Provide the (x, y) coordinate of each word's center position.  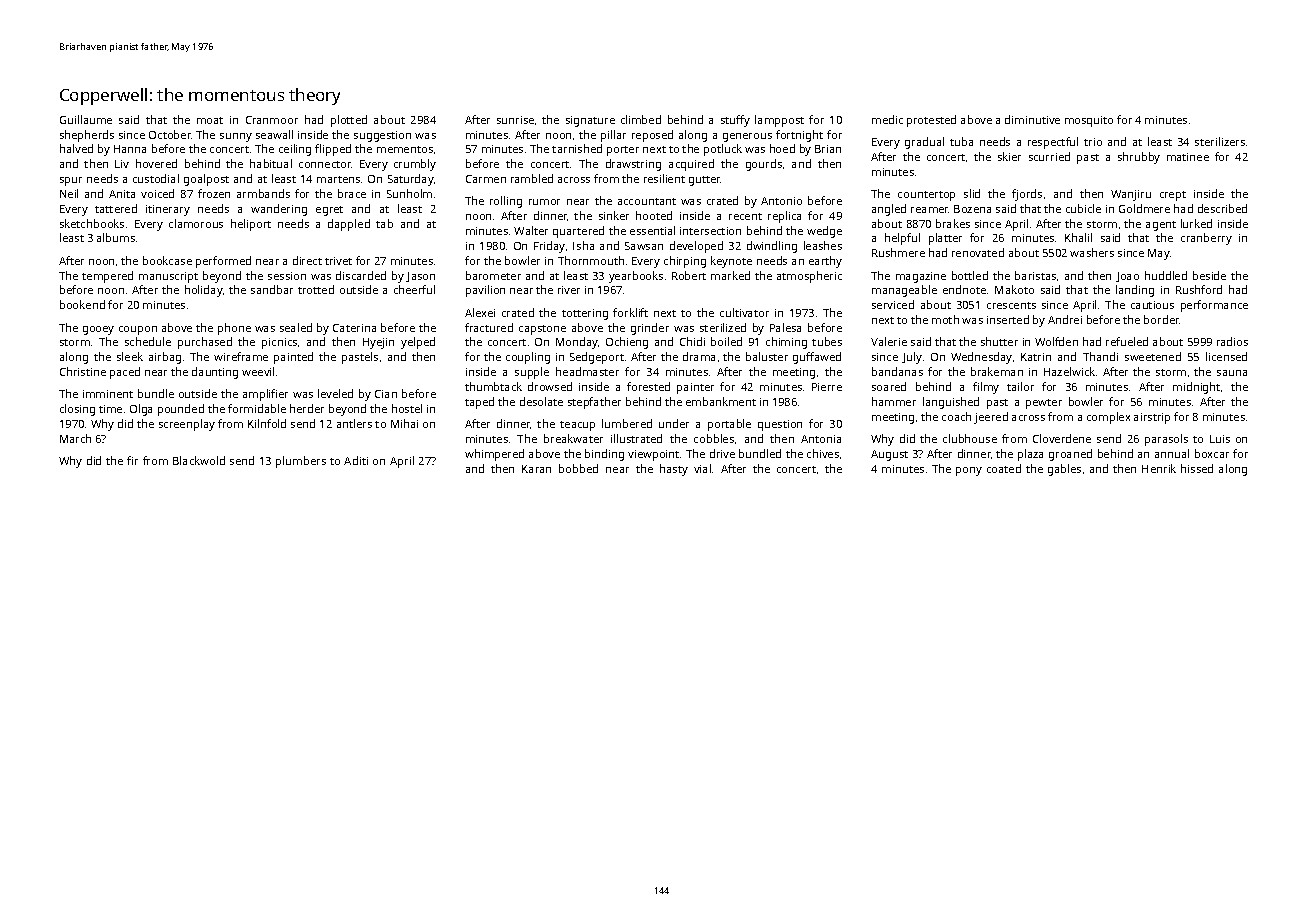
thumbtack (493, 386)
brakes (953, 223)
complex (1108, 418)
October (170, 134)
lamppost (779, 121)
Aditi (356, 460)
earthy (825, 262)
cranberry (1206, 239)
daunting (215, 373)
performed (223, 262)
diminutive (1032, 119)
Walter (531, 230)
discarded (361, 275)
